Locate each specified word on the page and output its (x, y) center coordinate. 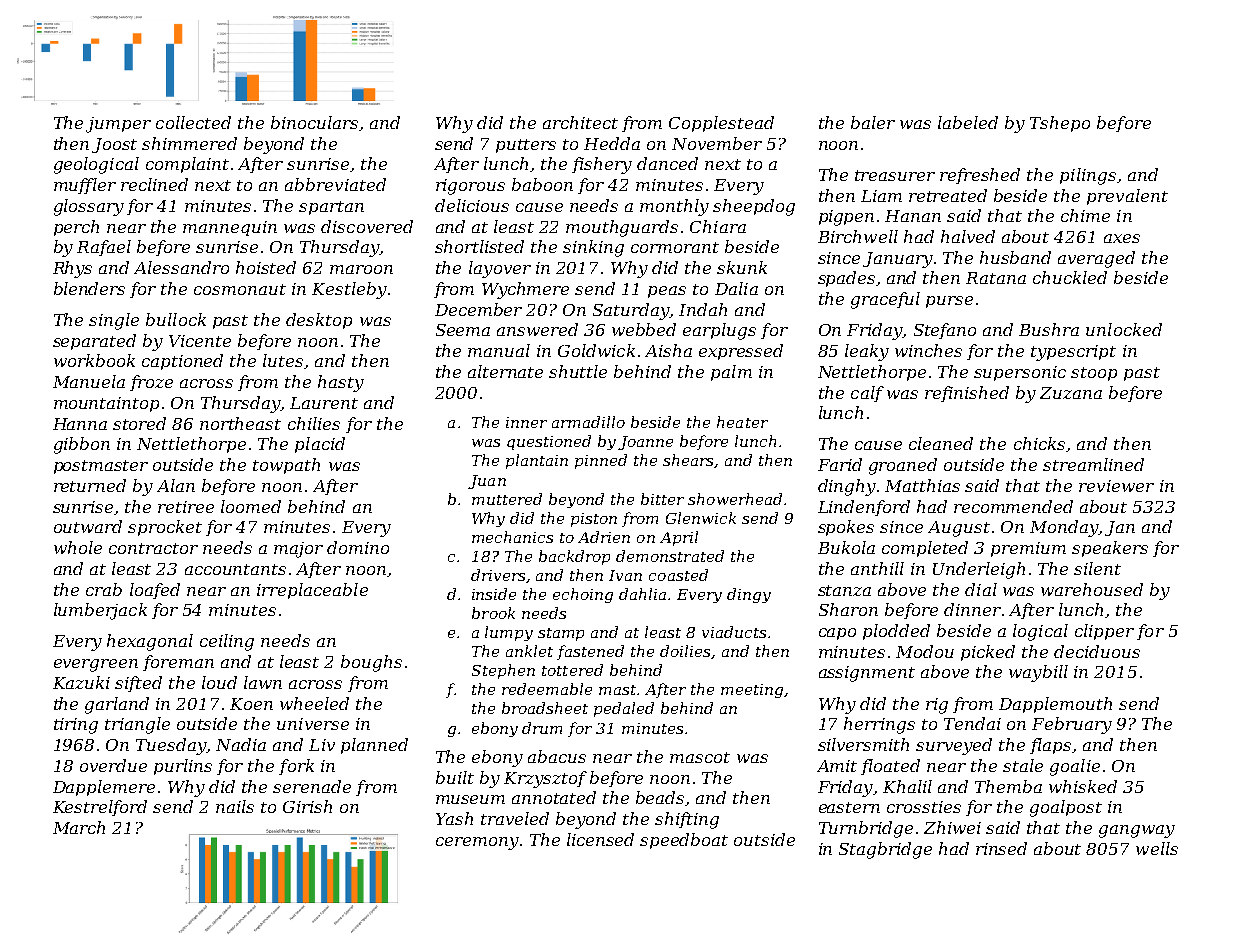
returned (90, 485)
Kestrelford (100, 808)
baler (873, 122)
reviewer (1116, 486)
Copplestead (721, 124)
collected (193, 122)
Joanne (645, 443)
